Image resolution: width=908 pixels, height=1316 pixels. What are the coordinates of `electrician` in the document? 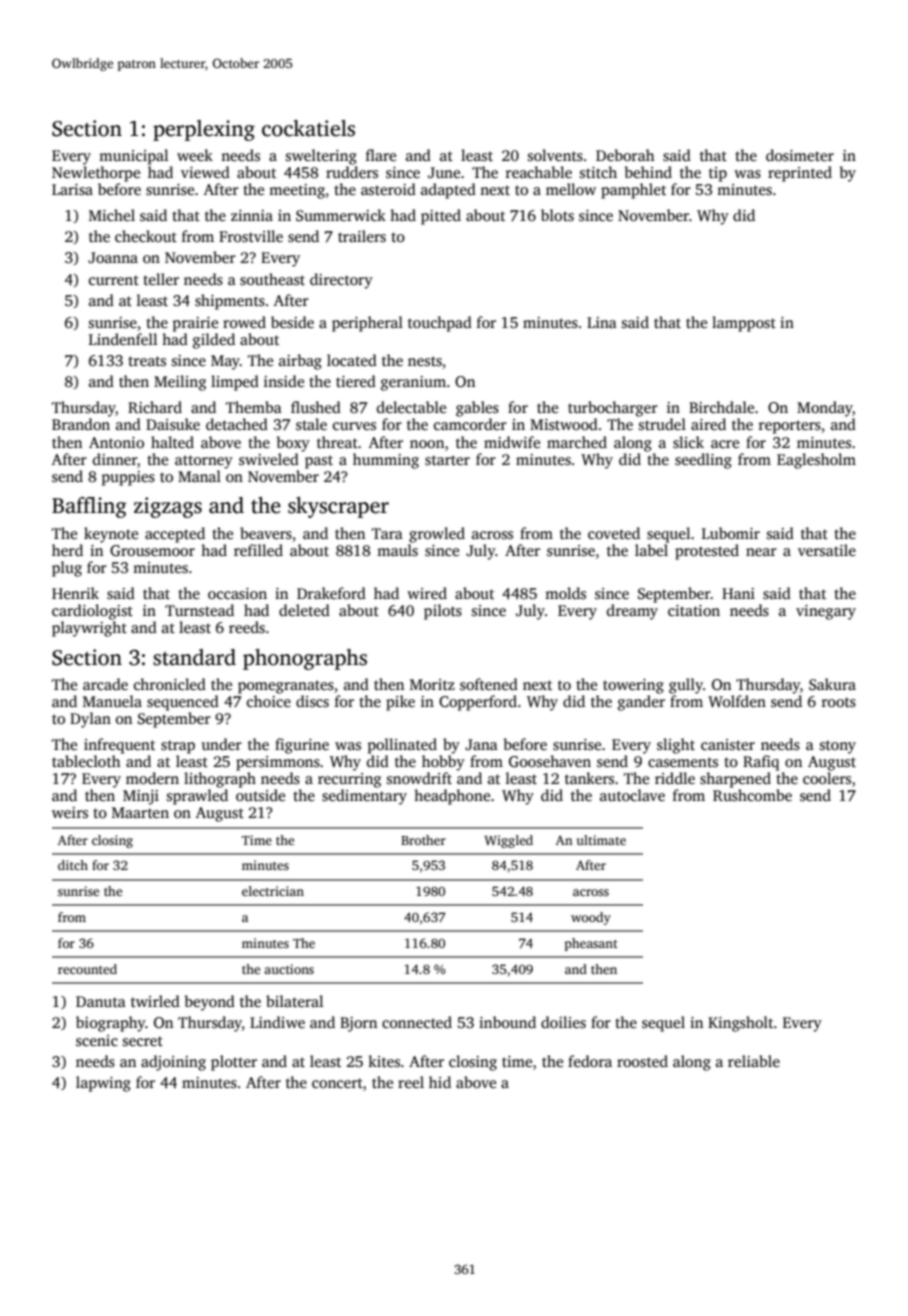 It's located at (273, 891).
